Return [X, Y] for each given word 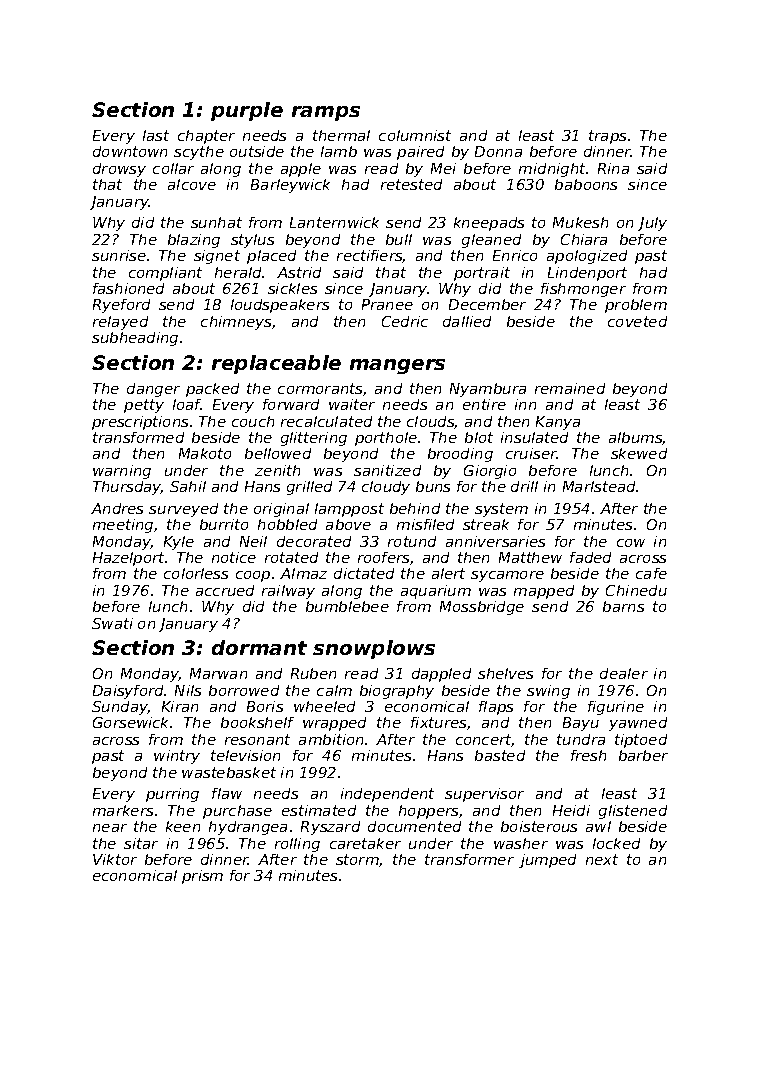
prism [202, 877]
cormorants [320, 388]
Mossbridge [482, 608]
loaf [187, 404]
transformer [469, 859]
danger [153, 390]
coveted [637, 321]
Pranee [387, 304]
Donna [498, 151]
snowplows [374, 649]
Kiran [180, 706]
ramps [326, 113]
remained [570, 388]
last [156, 135]
